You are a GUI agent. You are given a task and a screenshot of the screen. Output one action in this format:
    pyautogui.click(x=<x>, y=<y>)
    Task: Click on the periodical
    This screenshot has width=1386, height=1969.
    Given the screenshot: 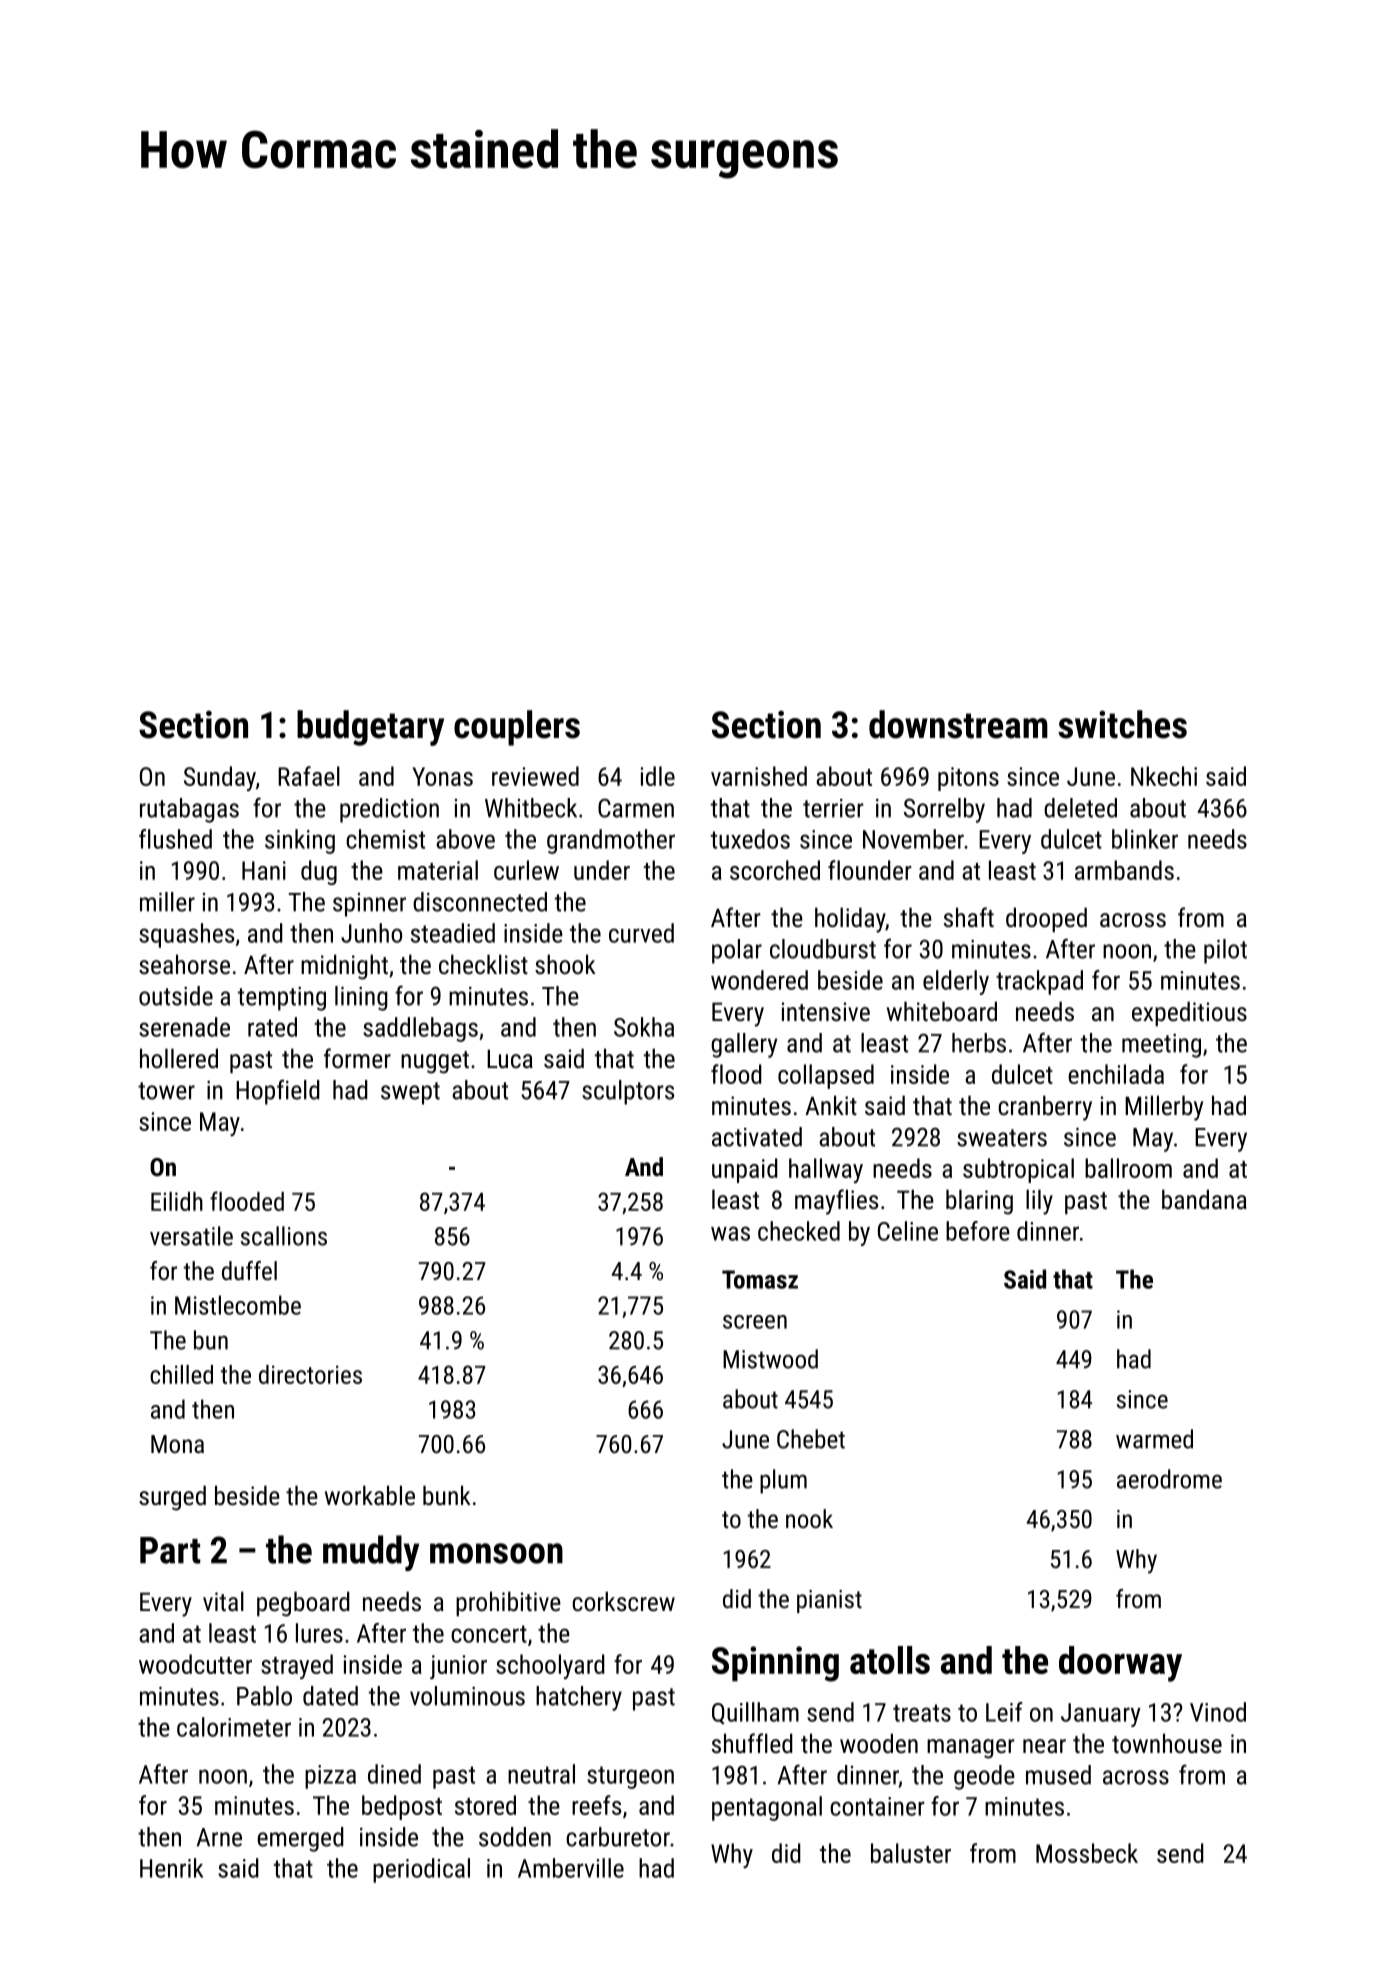 What is the action you would take?
    pyautogui.click(x=421, y=1870)
